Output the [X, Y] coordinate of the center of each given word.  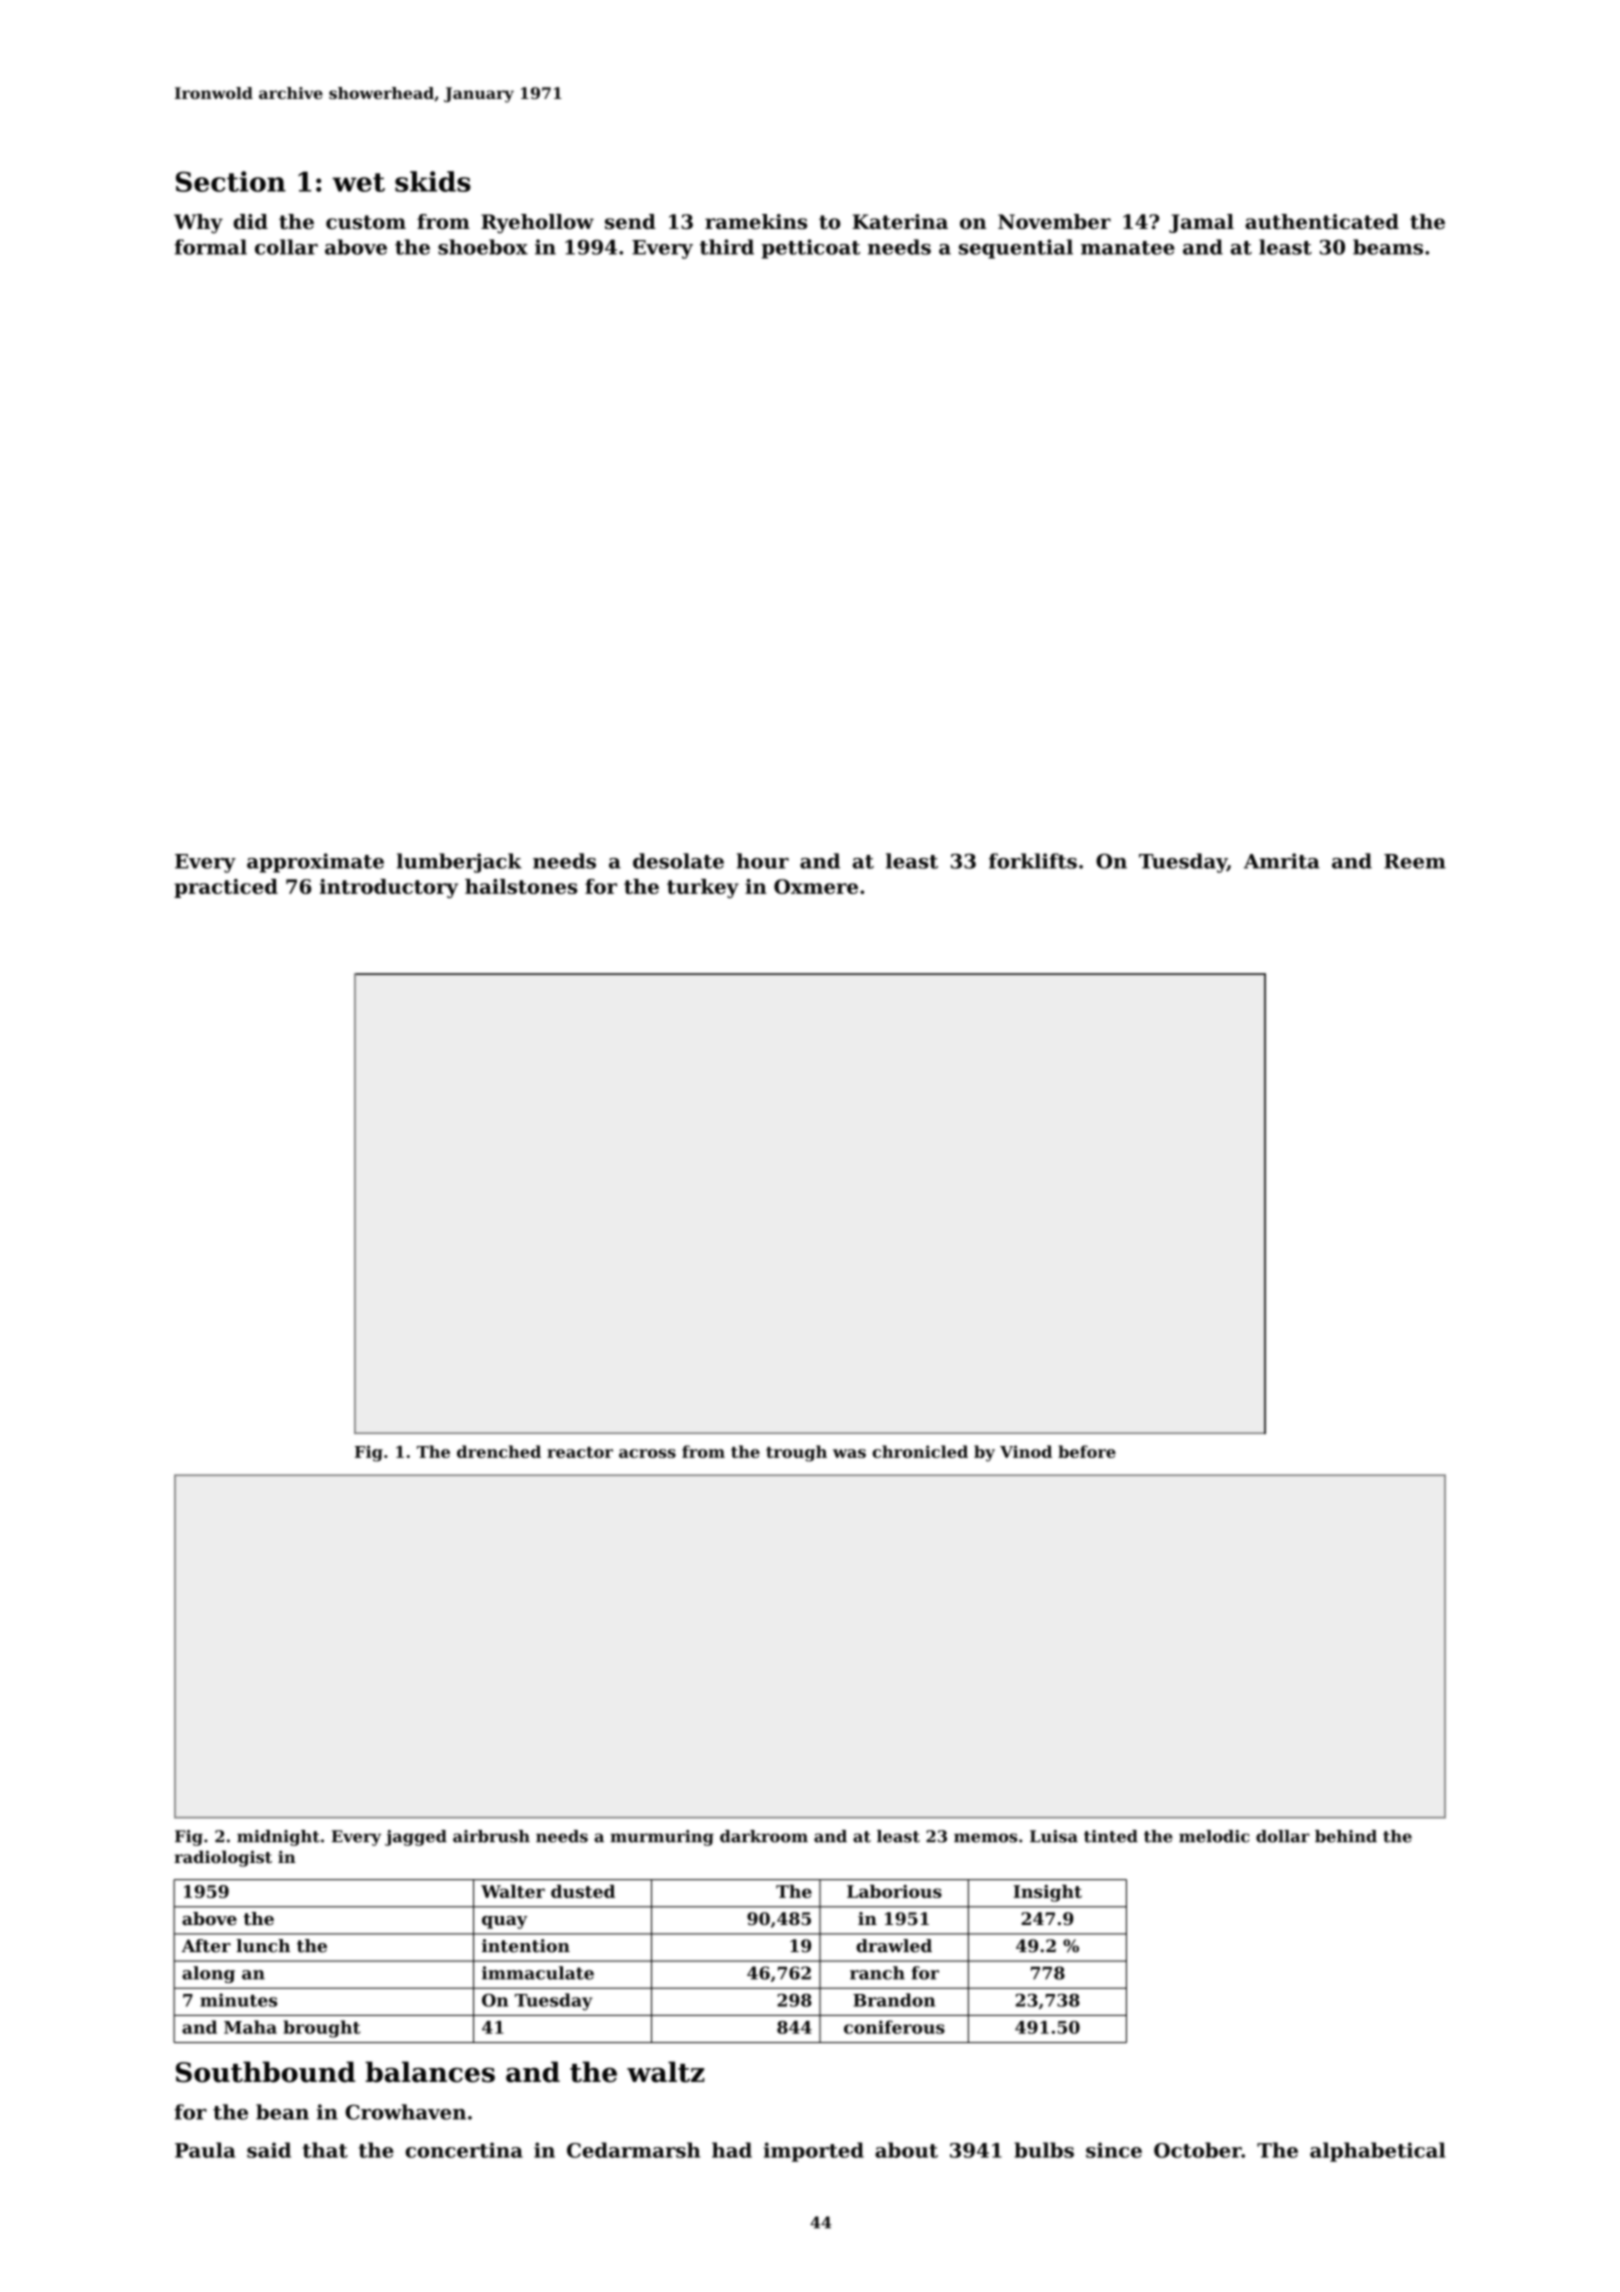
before [1087, 1451]
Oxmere [816, 886]
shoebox [483, 247]
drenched [499, 1451]
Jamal [1201, 223]
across [647, 1453]
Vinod [1026, 1451]
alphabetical [1377, 2152]
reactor [580, 1452]
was [849, 1453]
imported [814, 2152]
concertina [464, 2150]
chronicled [920, 1451]
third [727, 247]
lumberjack [459, 863]
